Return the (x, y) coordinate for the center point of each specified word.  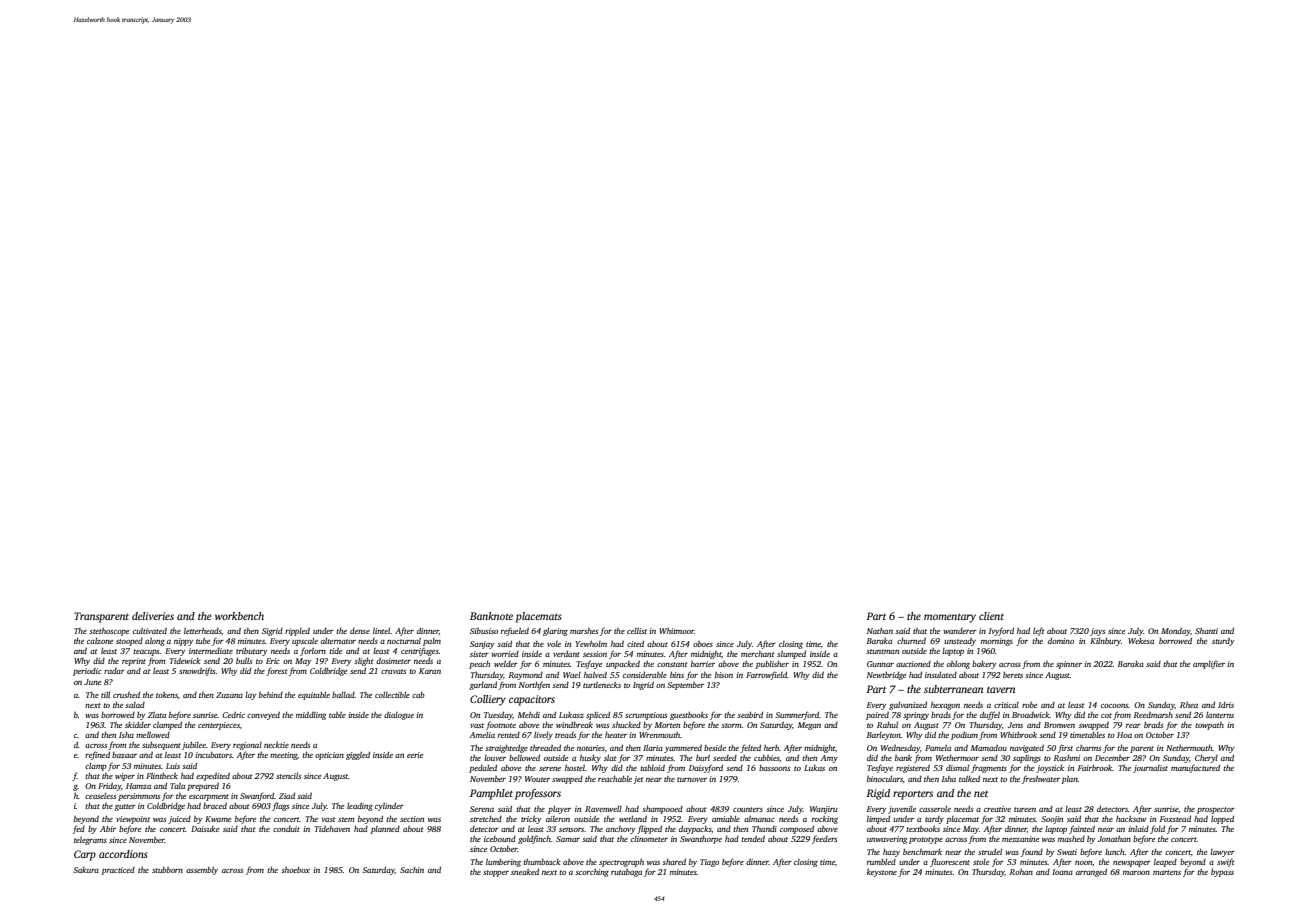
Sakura (86, 870)
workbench (239, 616)
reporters (913, 795)
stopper (496, 873)
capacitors (532, 700)
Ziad (287, 796)
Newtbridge (886, 676)
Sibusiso (484, 631)
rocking (825, 820)
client (991, 616)
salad (135, 705)
